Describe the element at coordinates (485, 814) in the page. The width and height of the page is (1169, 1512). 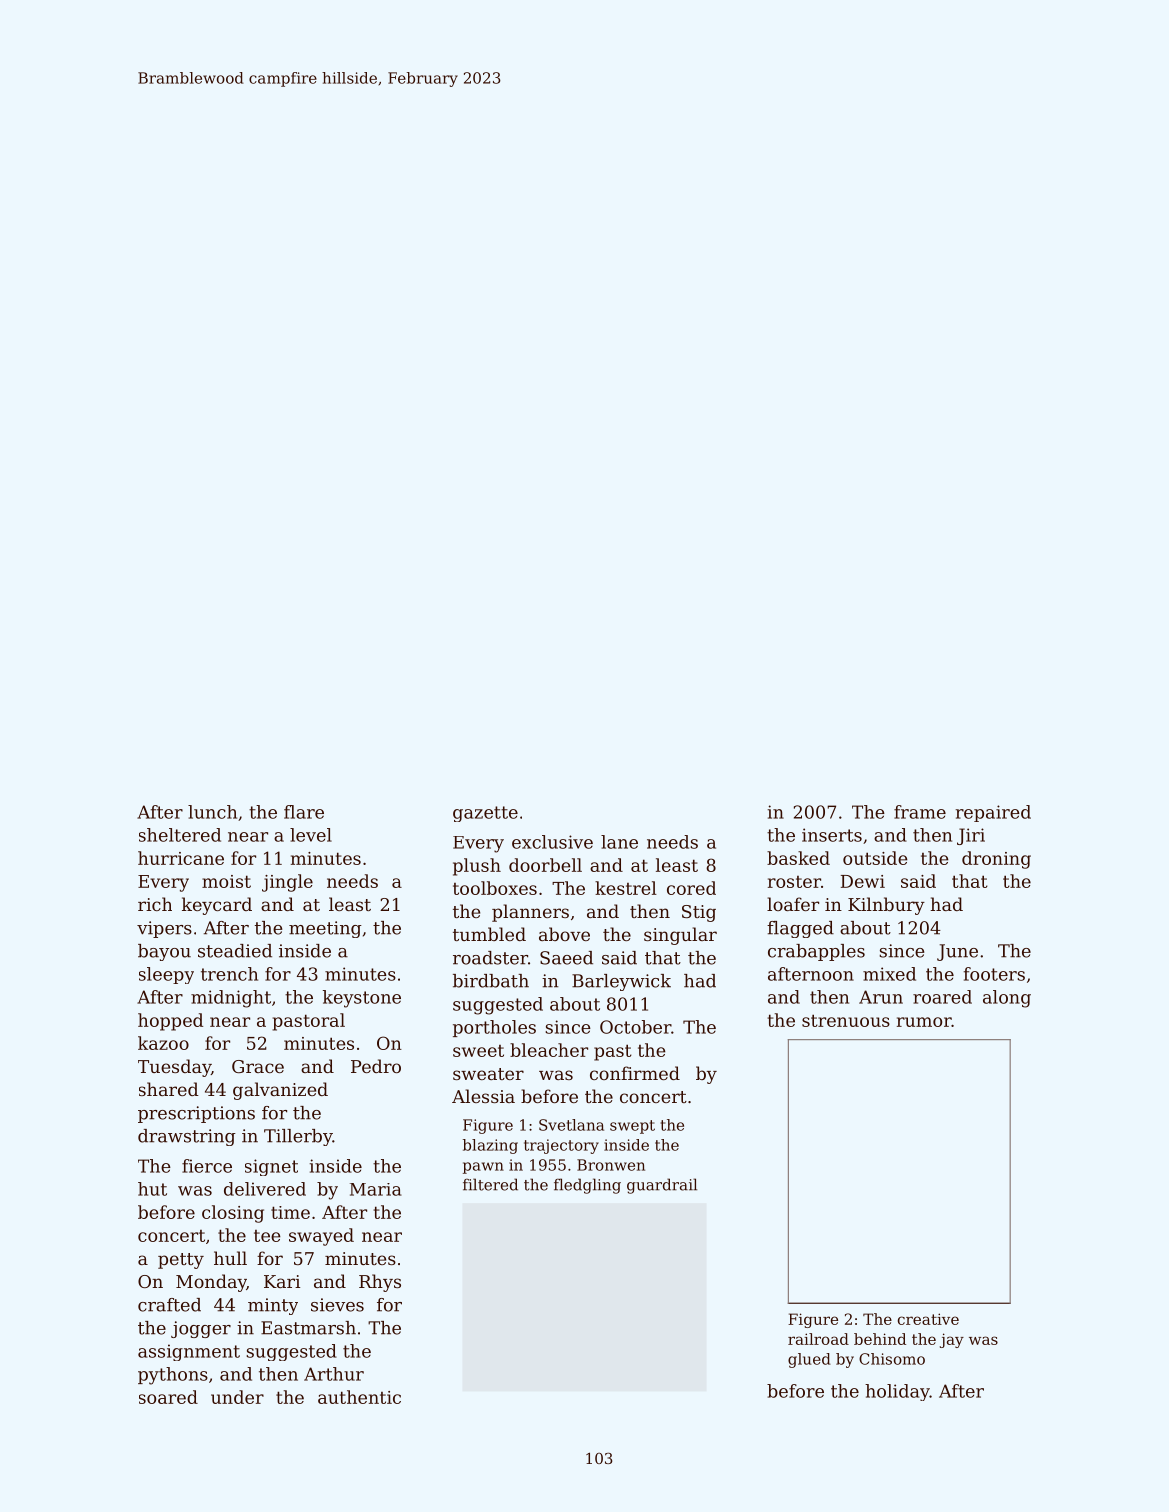
I see `gazette` at that location.
